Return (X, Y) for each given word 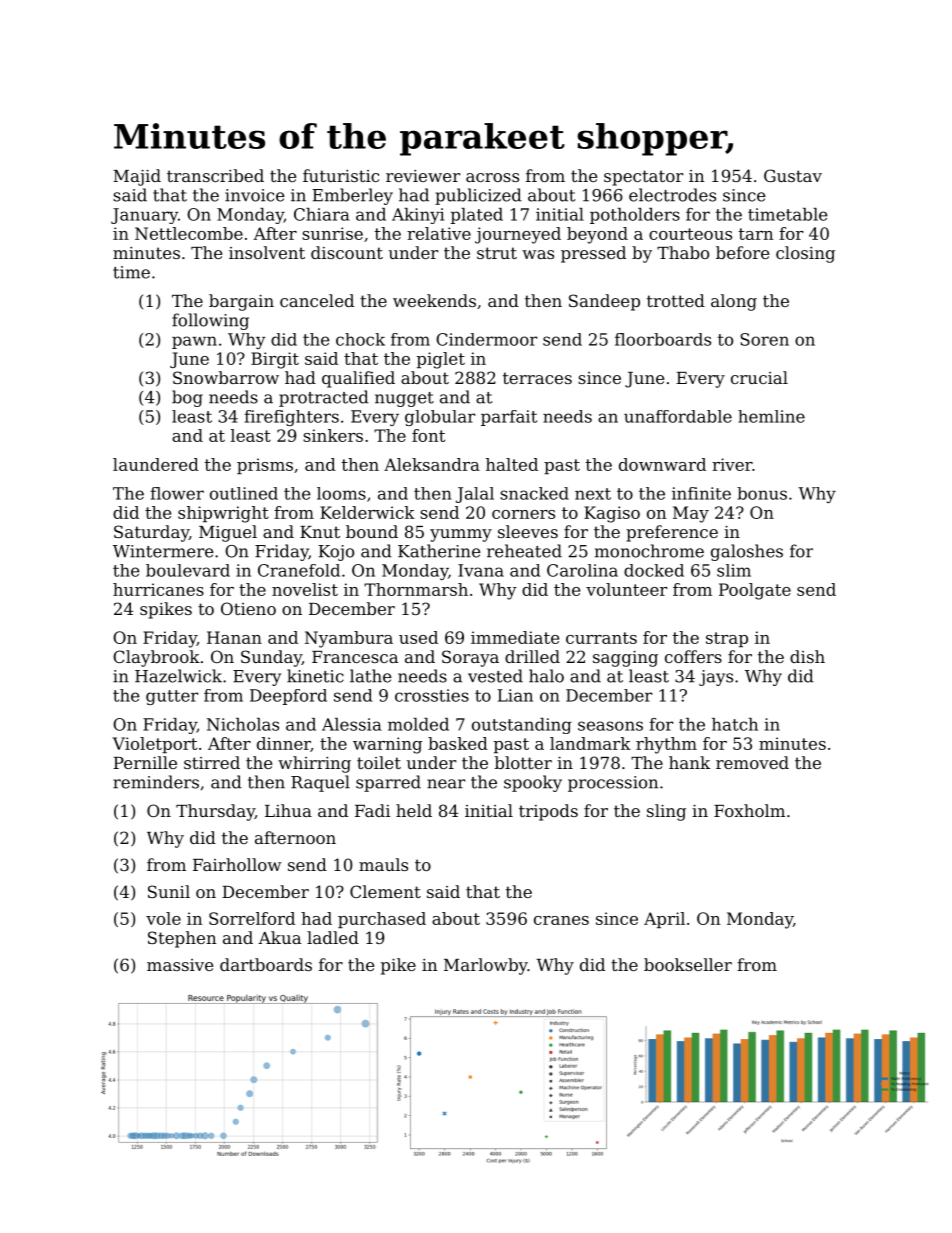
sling (666, 812)
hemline (771, 416)
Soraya (470, 658)
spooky (533, 783)
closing (805, 254)
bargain (241, 302)
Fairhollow (237, 864)
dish (807, 656)
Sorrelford (252, 918)
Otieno (248, 608)
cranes (561, 920)
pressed (593, 254)
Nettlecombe (189, 233)
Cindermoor (486, 339)
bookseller (688, 964)
